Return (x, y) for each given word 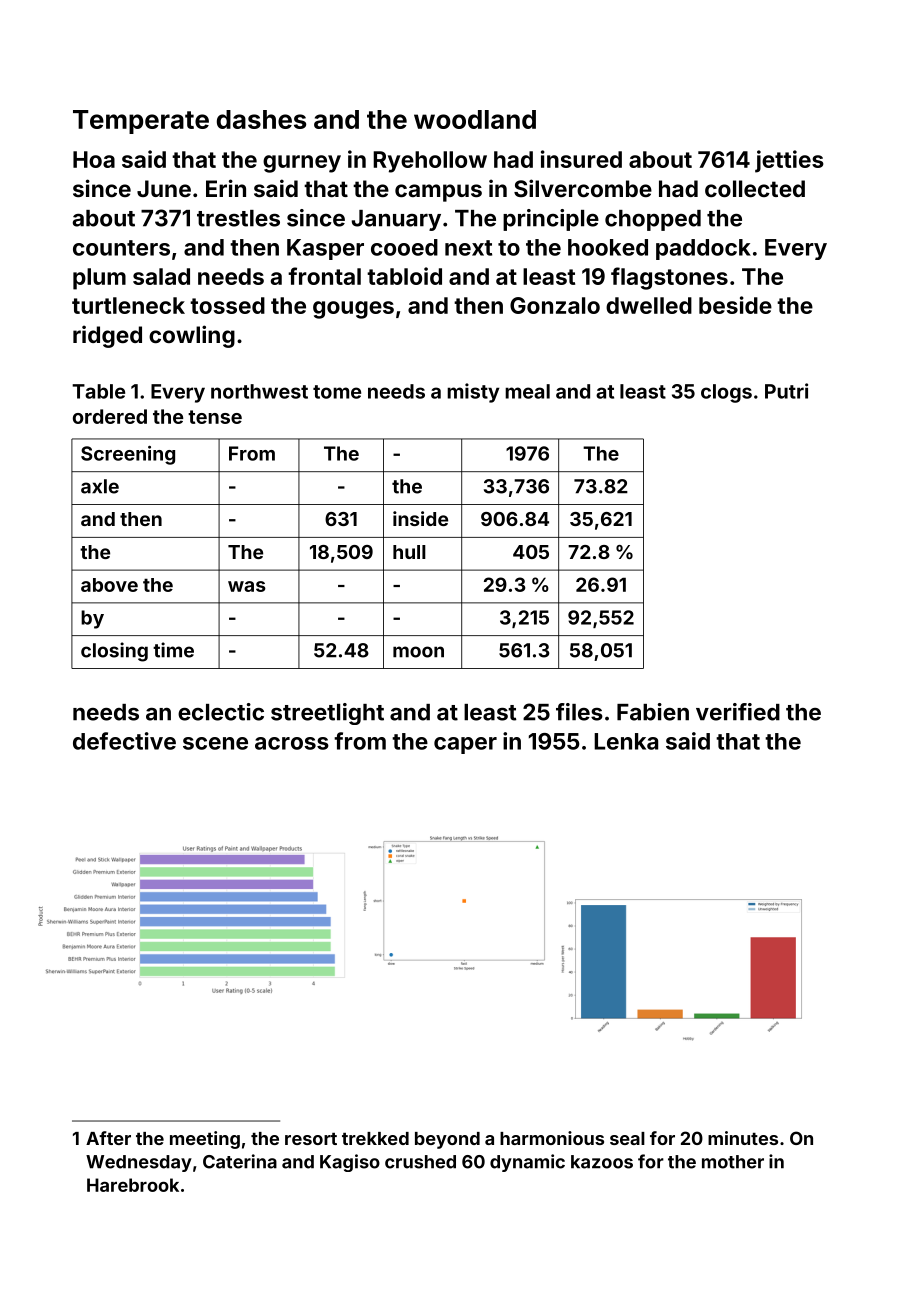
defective (124, 741)
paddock (703, 249)
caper (465, 745)
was (247, 586)
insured (581, 159)
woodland (475, 119)
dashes (261, 119)
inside (420, 518)
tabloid (404, 276)
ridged (107, 336)
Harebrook (133, 1185)
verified (738, 712)
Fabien (653, 712)
